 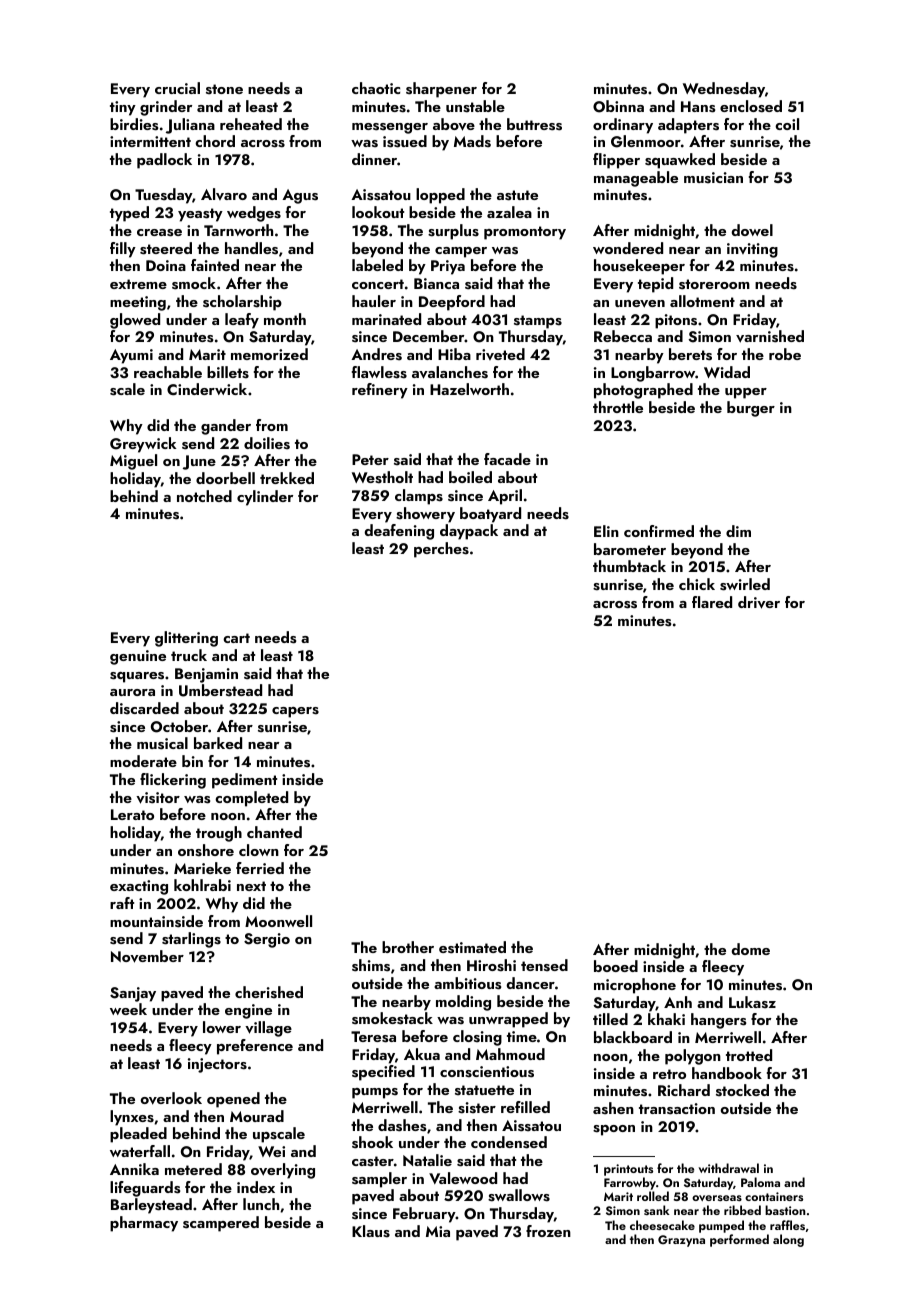 What do you see at coordinates (629, 566) in the screenshot?
I see `thumbtack` at bounding box center [629, 566].
